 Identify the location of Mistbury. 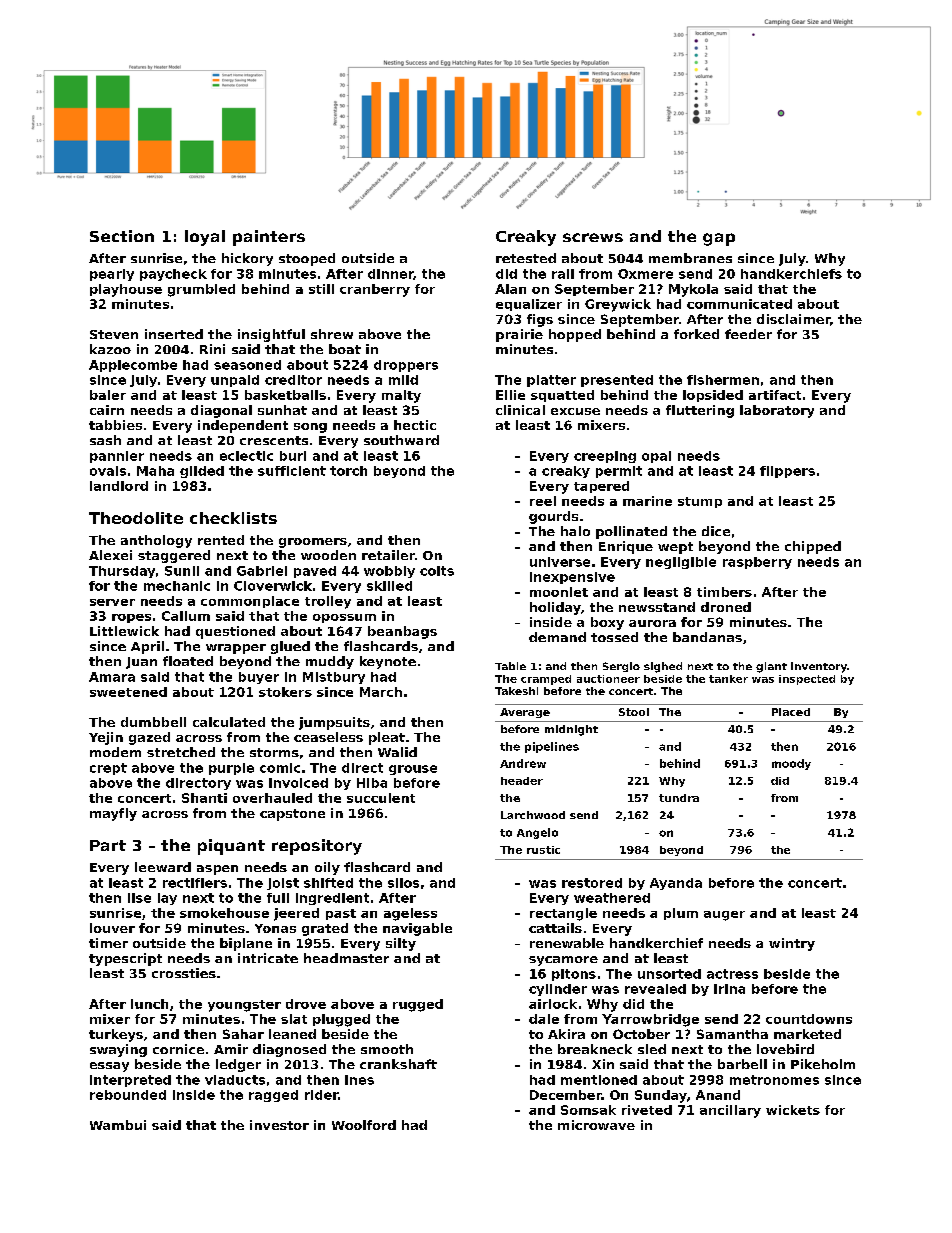
(334, 678).
